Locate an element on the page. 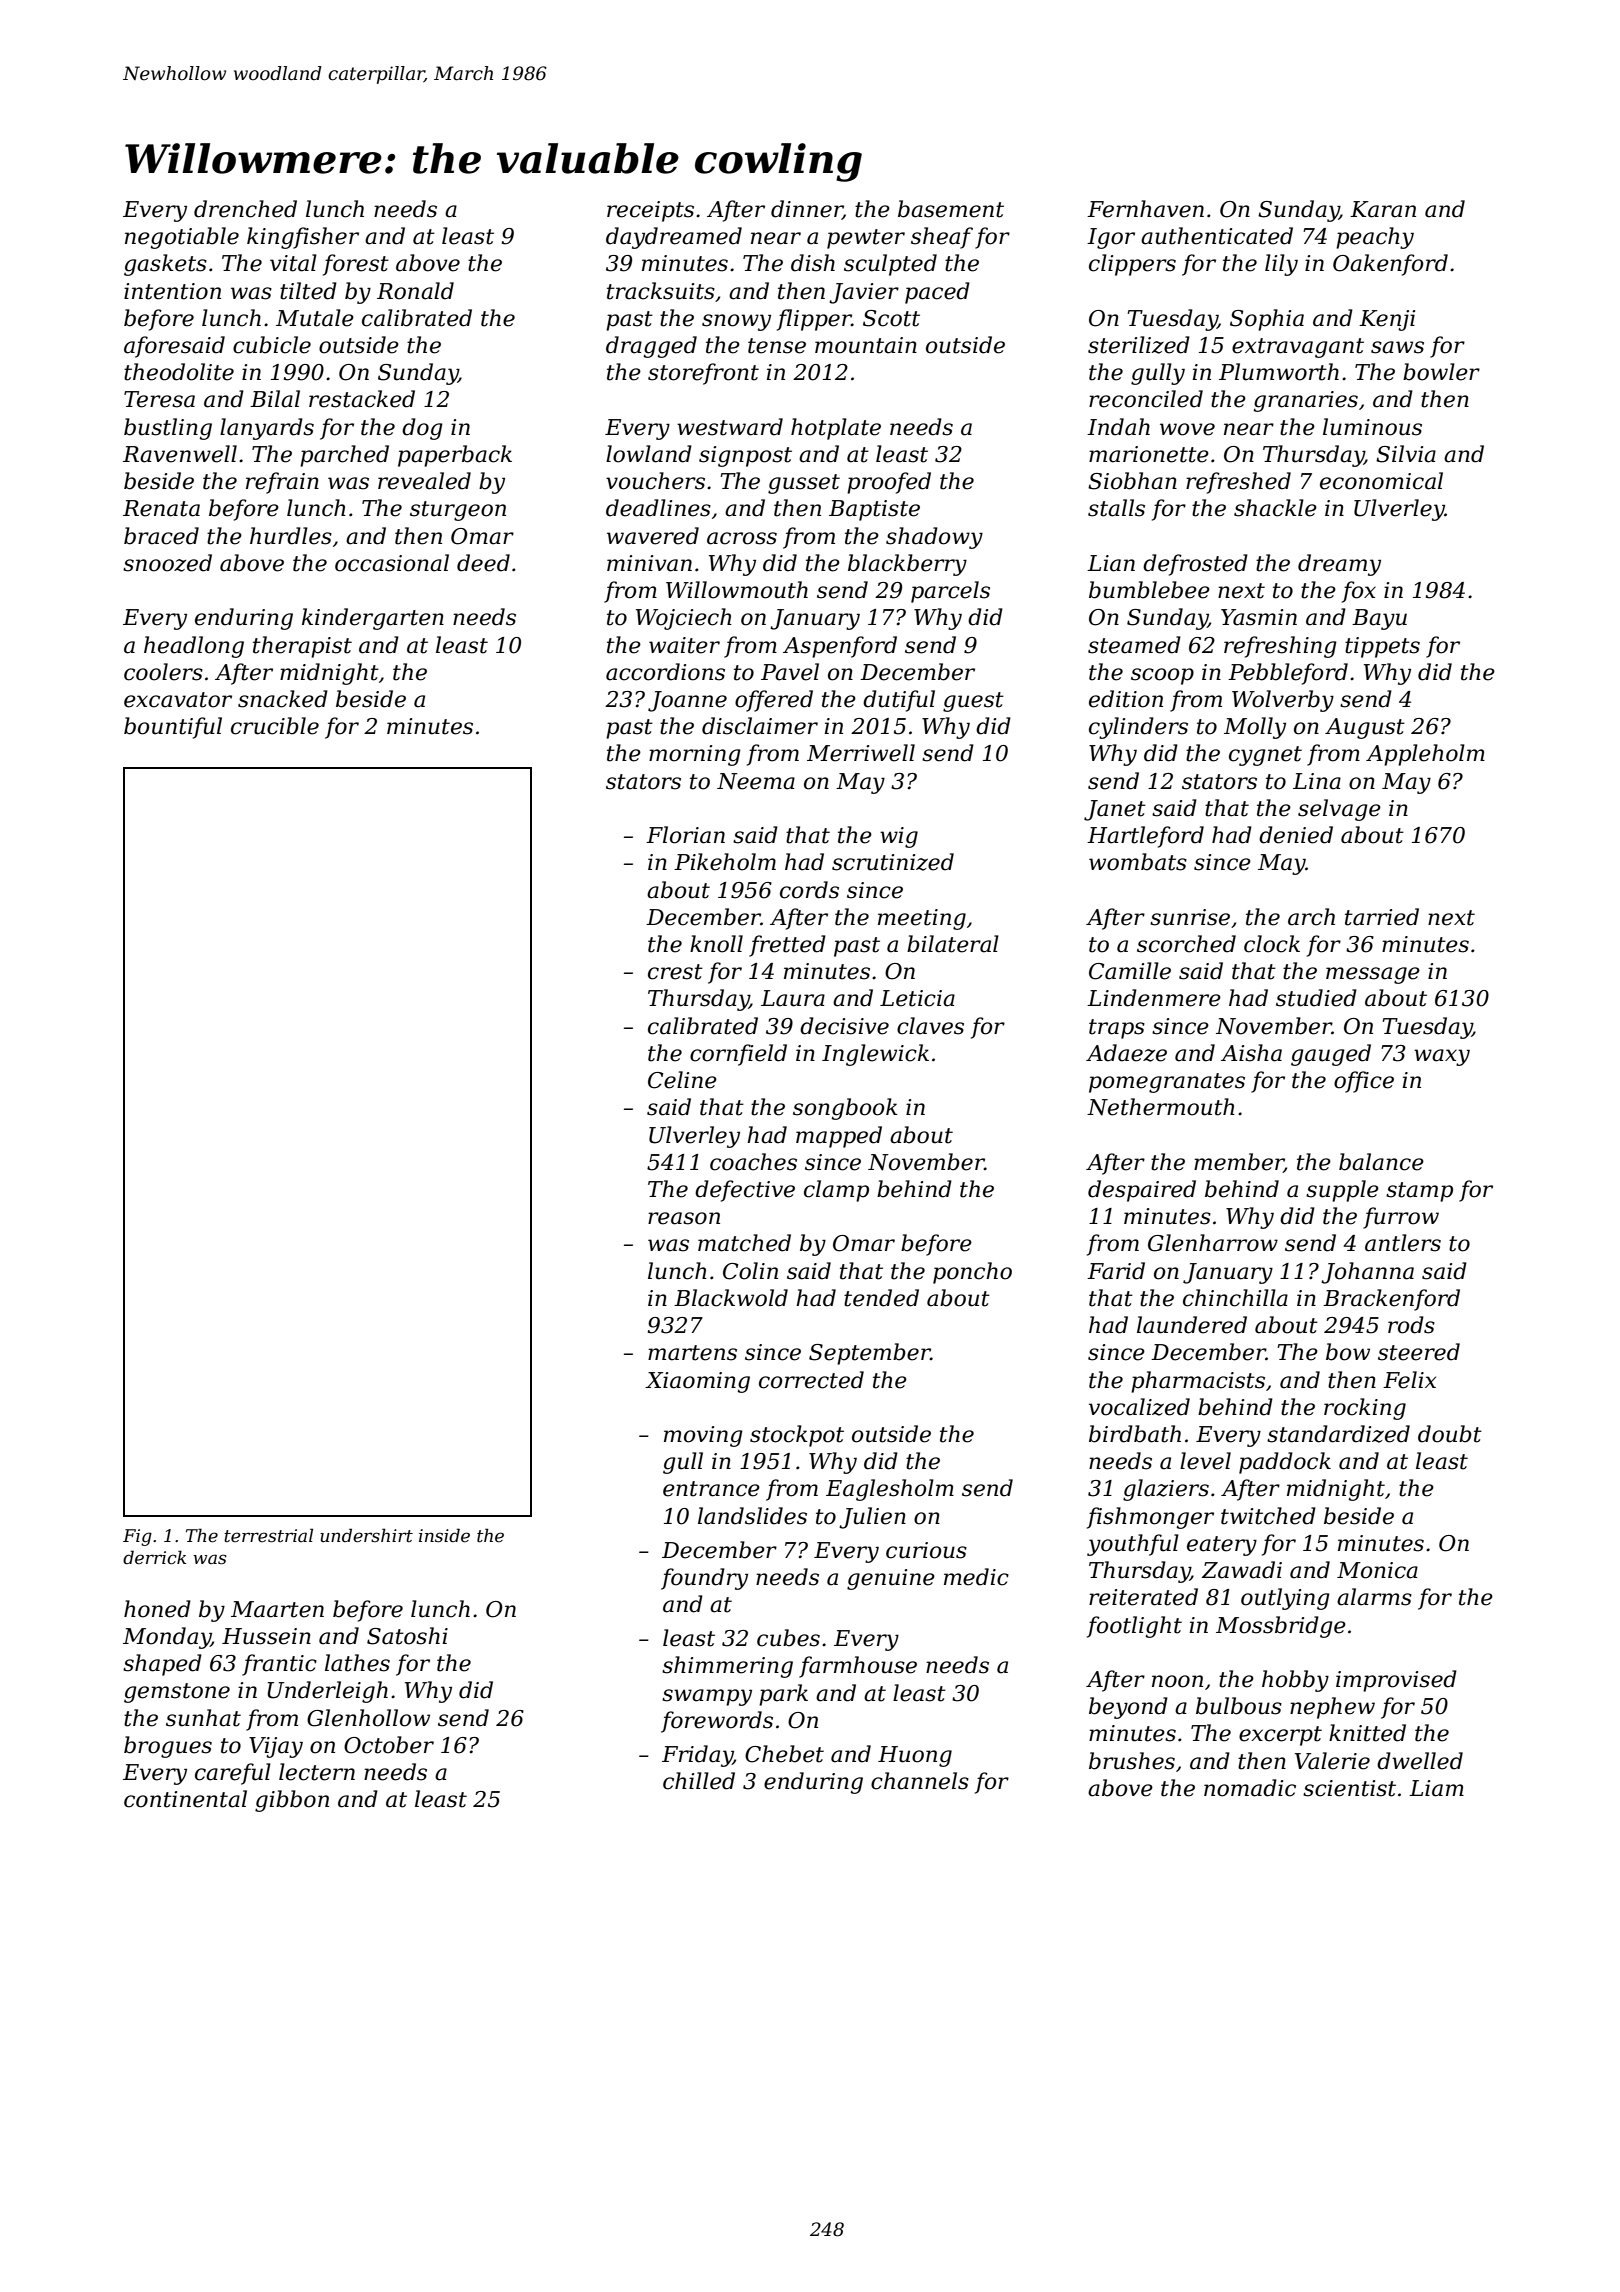 Image resolution: width=1620 pixels, height=2292 pixels. Oakenford is located at coordinates (1390, 265).
